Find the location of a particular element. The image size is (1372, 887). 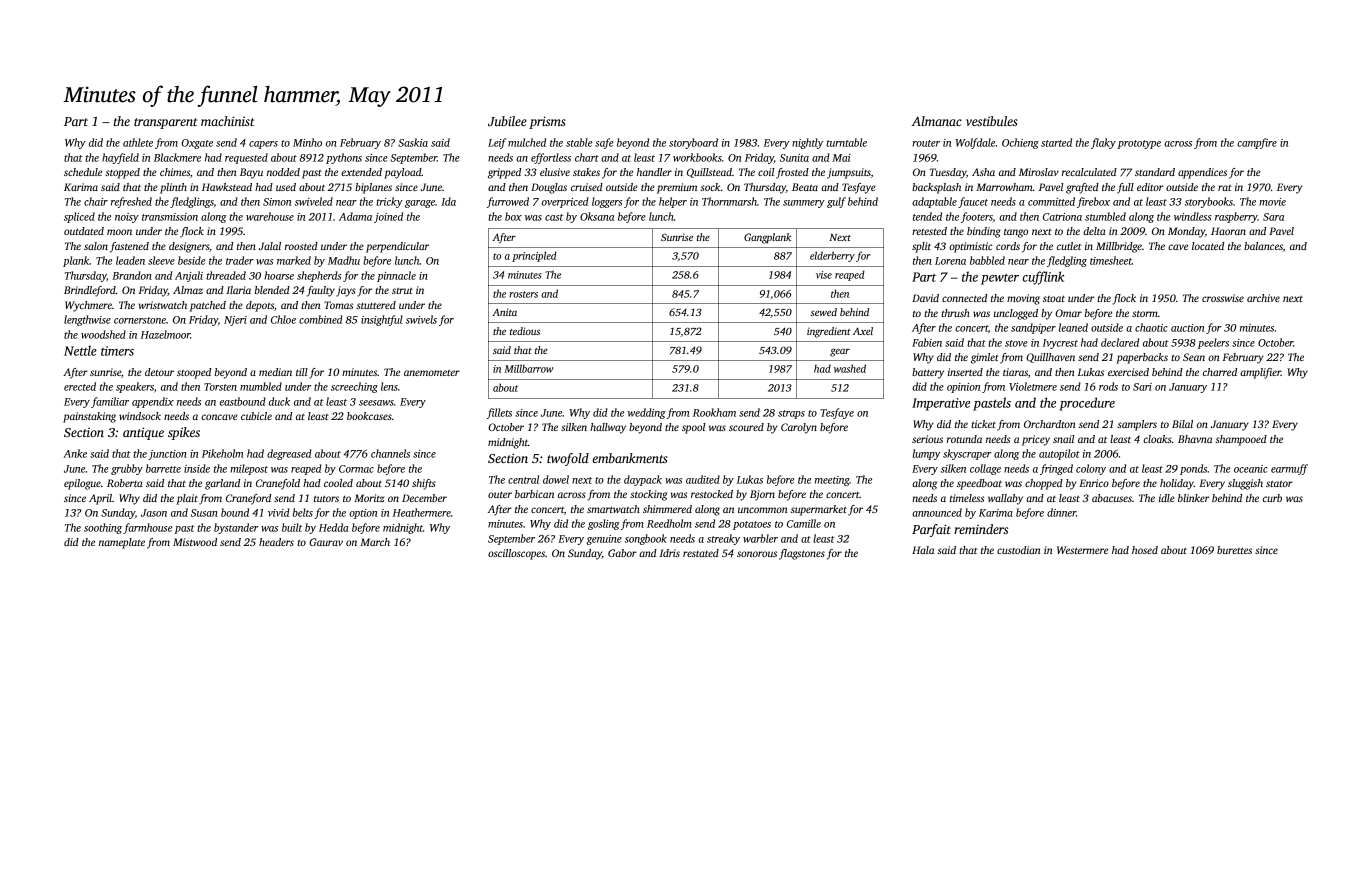

Anita is located at coordinates (504, 312).
